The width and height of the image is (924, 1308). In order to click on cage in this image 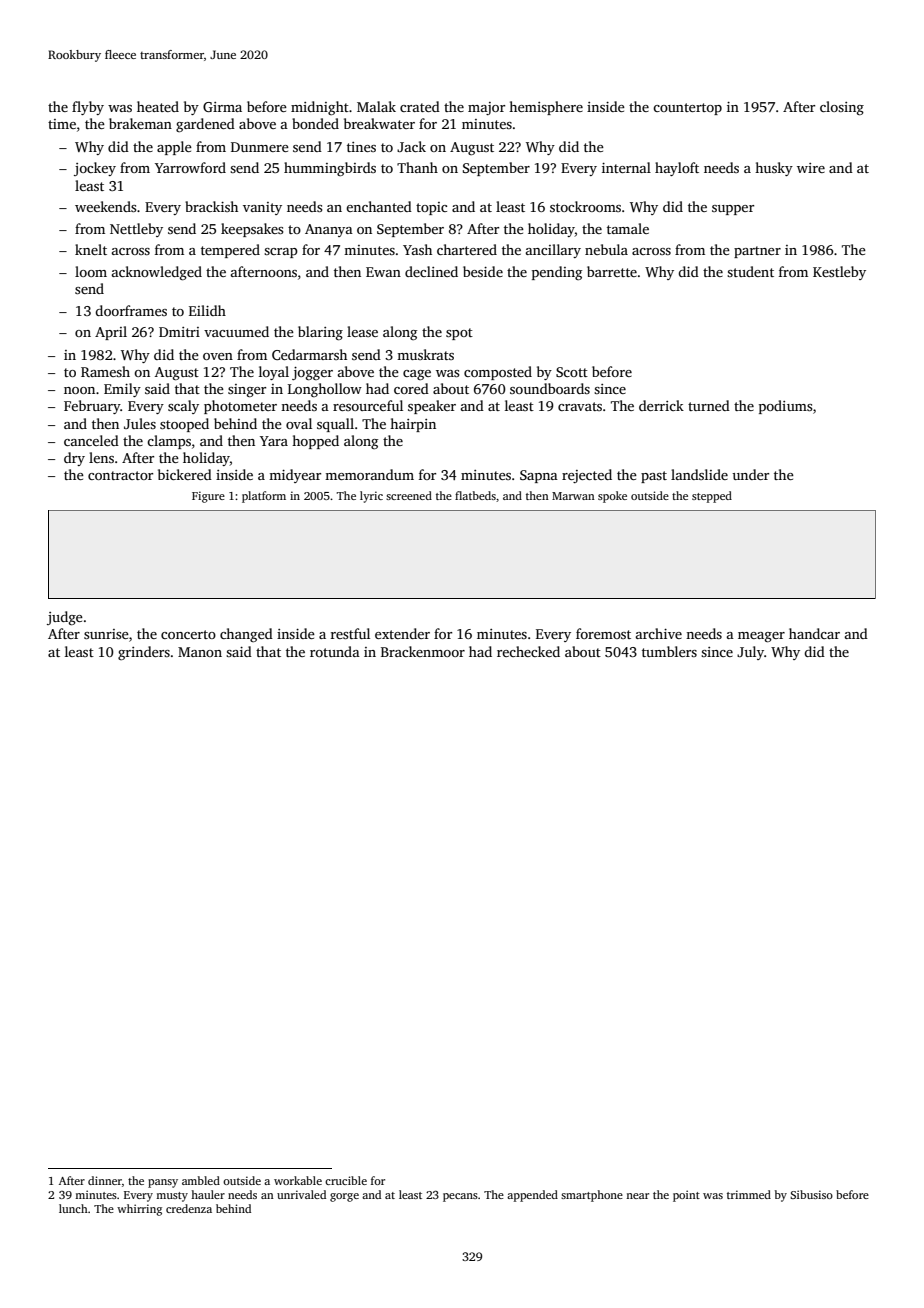, I will do `click(417, 375)`.
